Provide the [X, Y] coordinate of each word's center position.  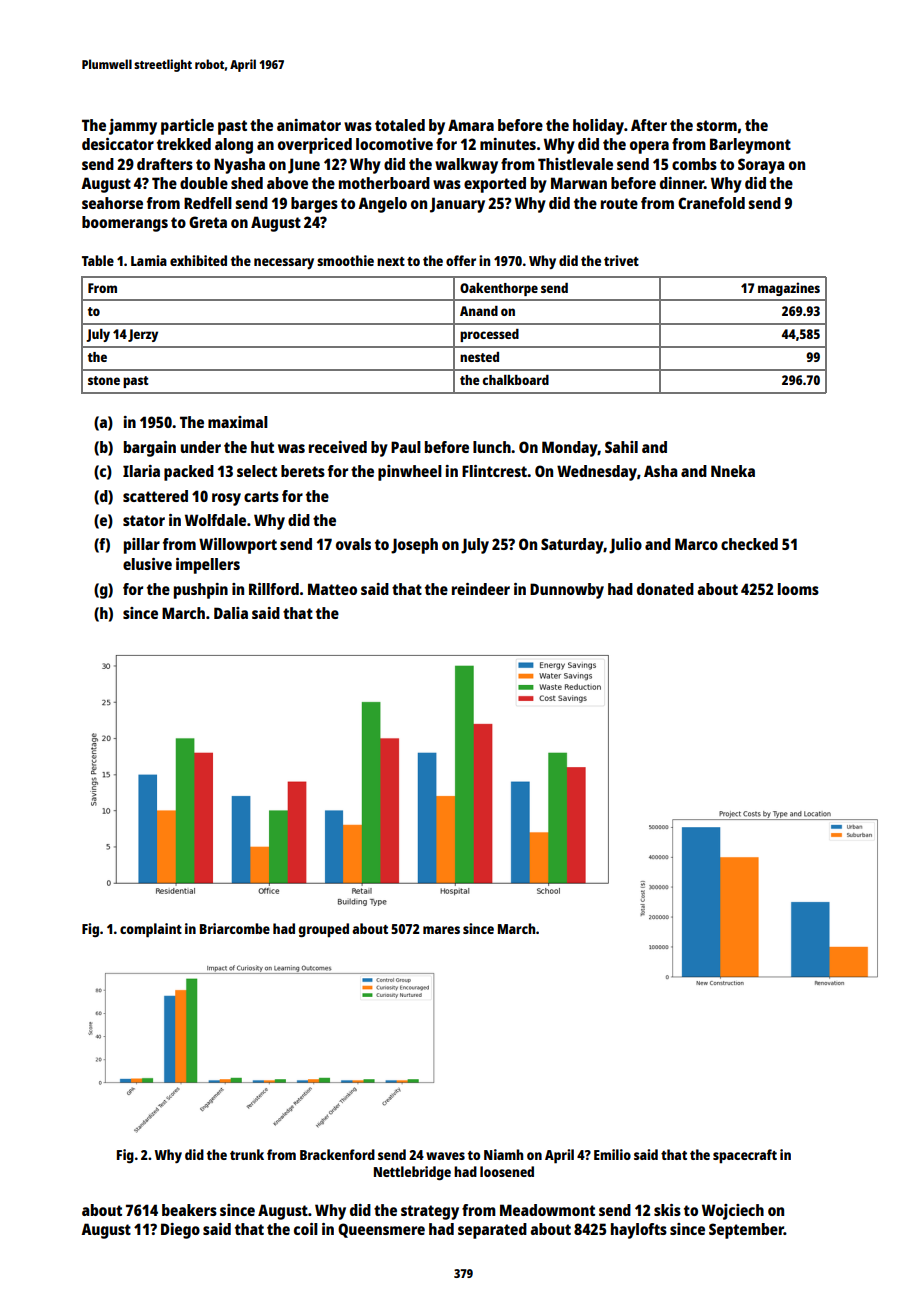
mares [441, 930]
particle [187, 127]
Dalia [231, 613]
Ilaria [141, 471]
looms [798, 589]
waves [445, 1156]
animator [309, 125]
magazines [789, 289]
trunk [247, 1154]
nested [479, 357]
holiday [598, 127]
